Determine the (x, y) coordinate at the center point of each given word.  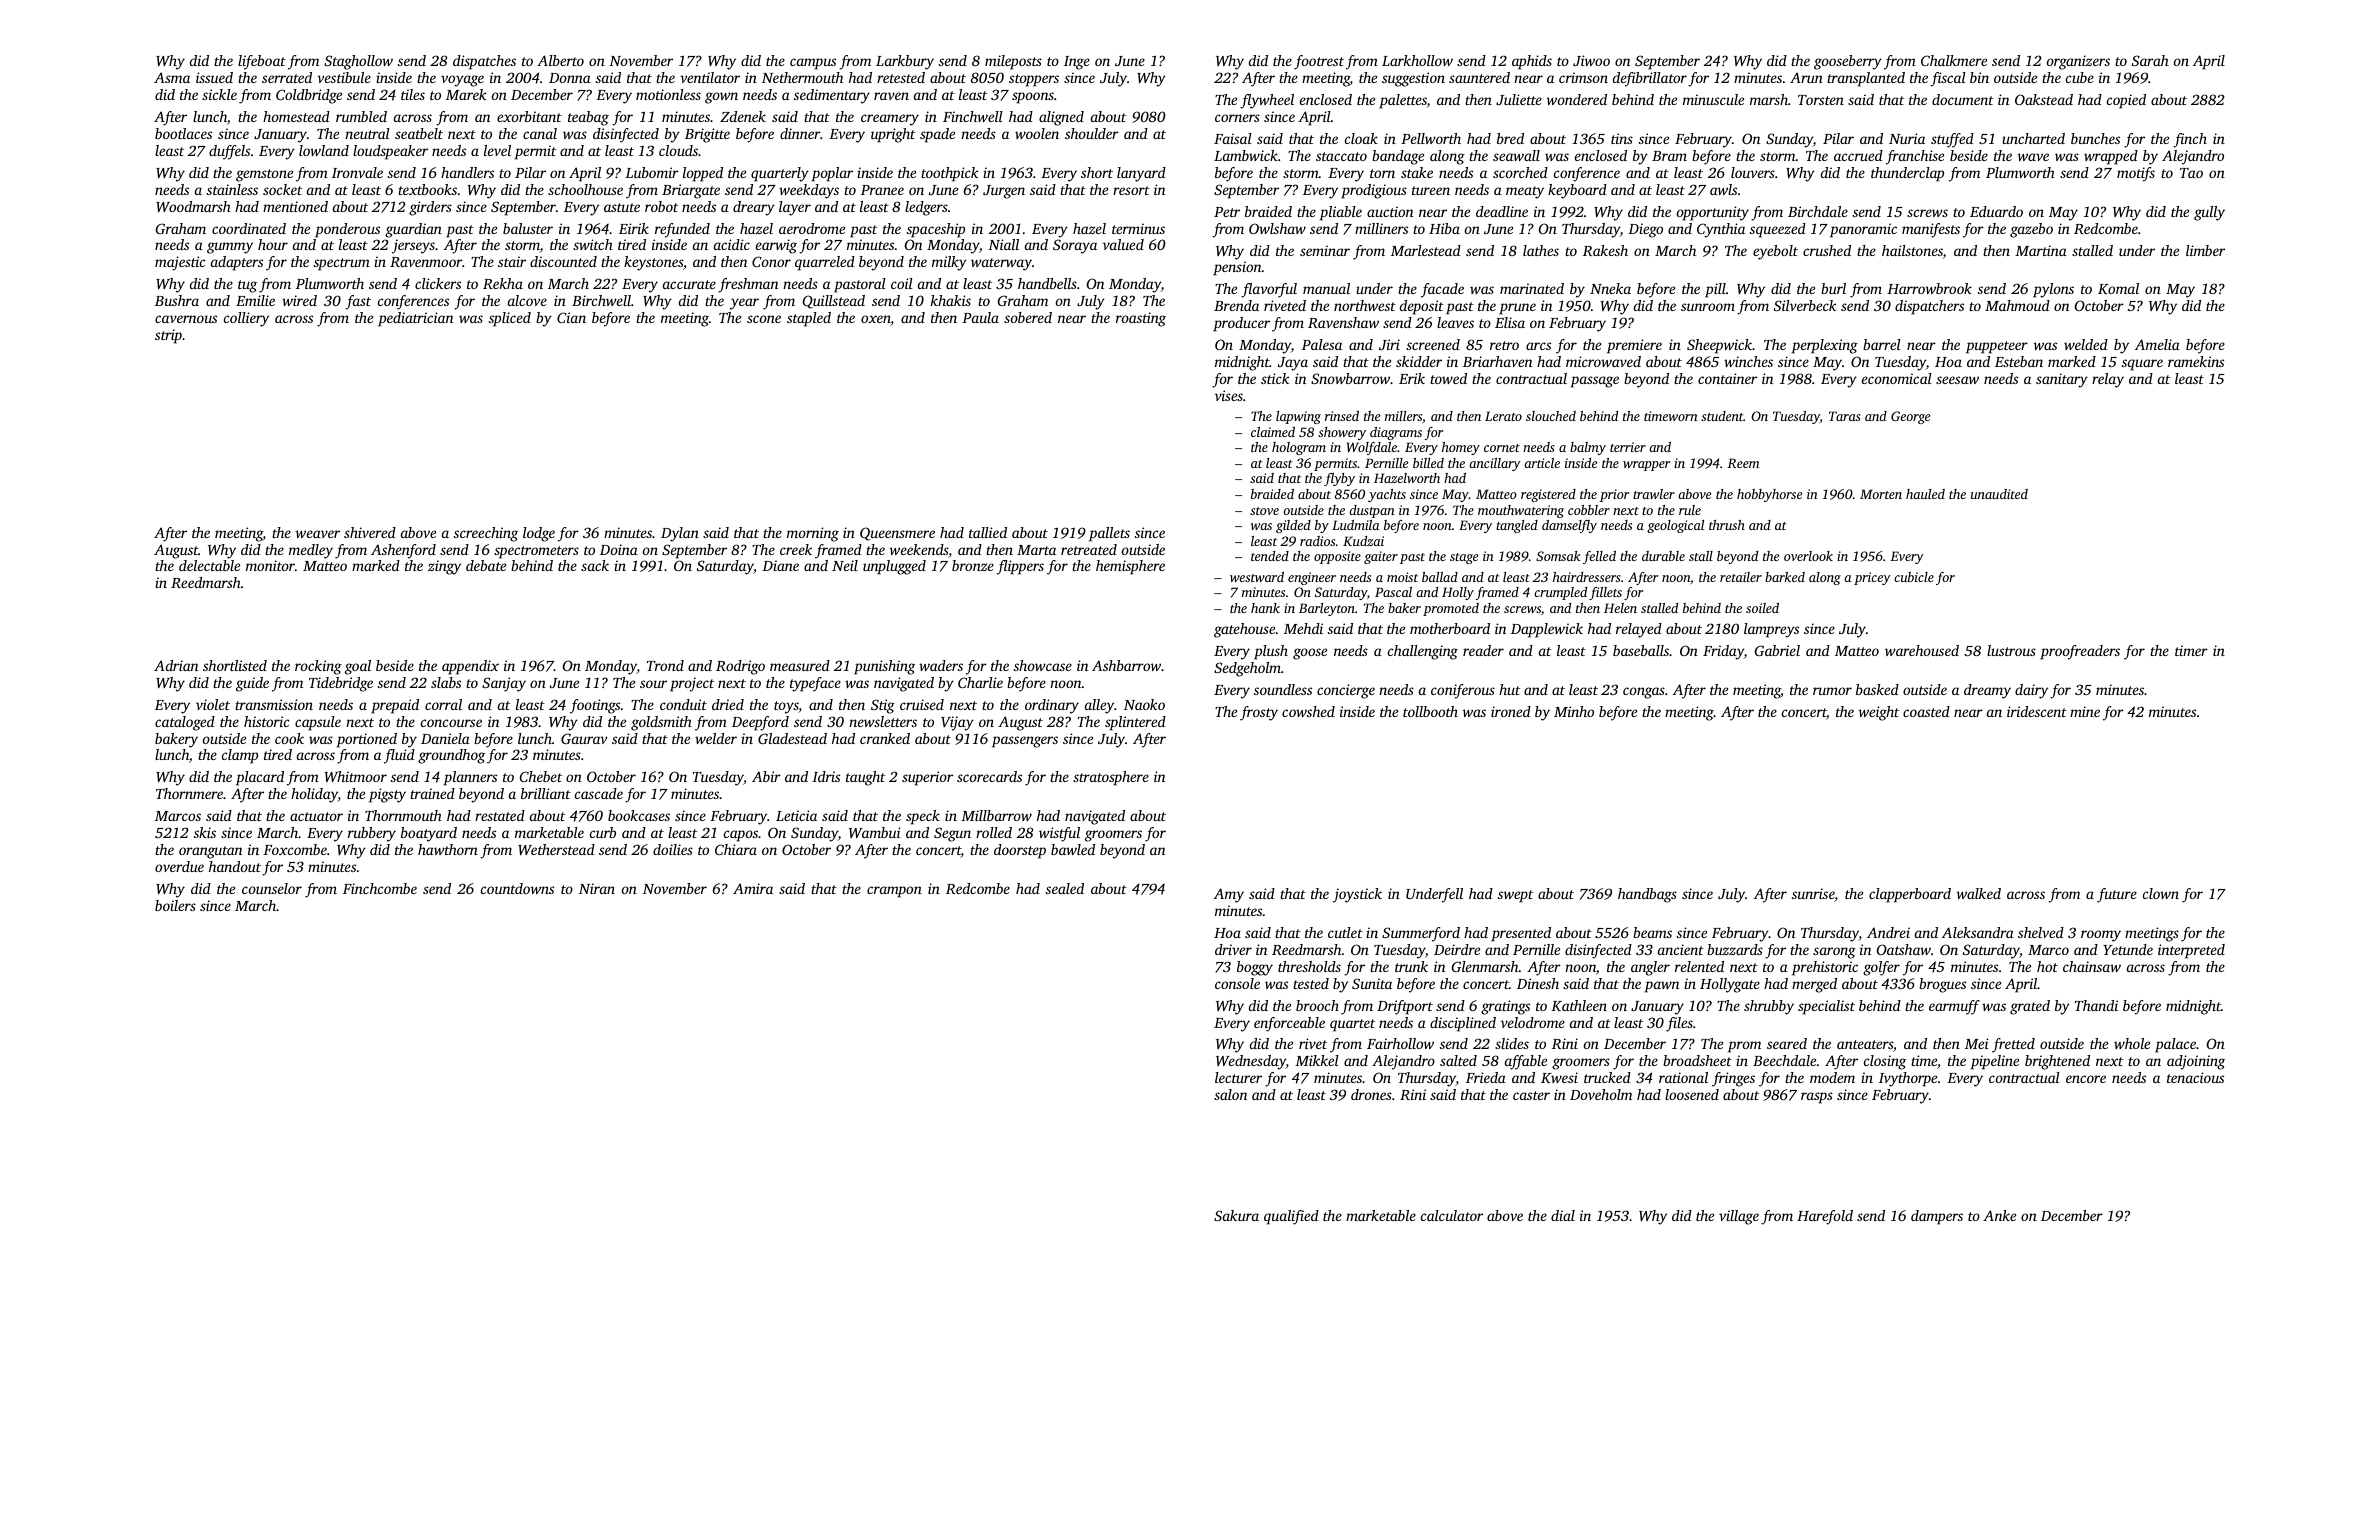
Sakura (1236, 1215)
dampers (1937, 1217)
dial (1563, 1215)
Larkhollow (1417, 60)
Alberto (560, 60)
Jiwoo (1591, 60)
